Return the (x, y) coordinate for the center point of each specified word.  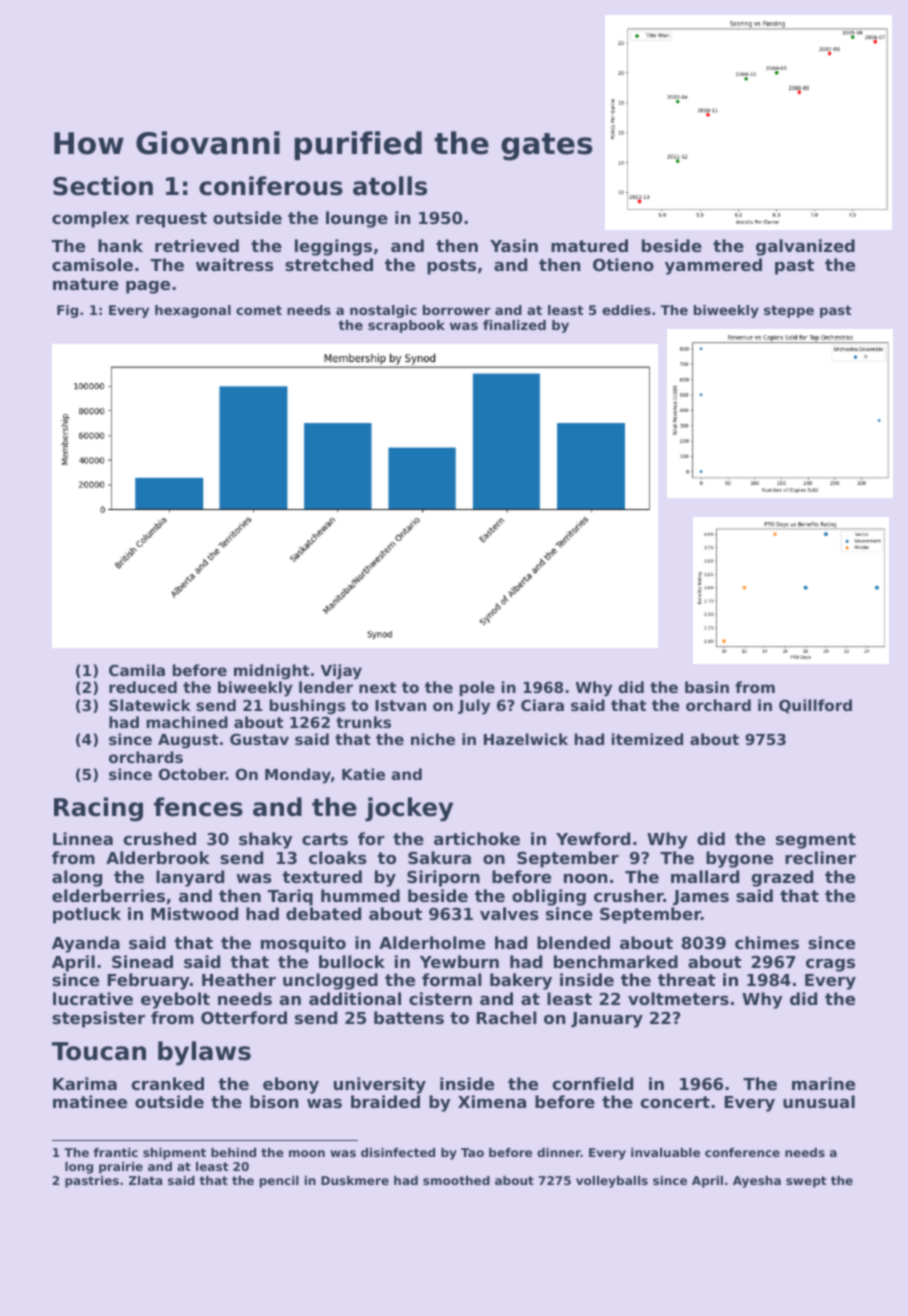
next (377, 687)
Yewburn (459, 961)
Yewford (593, 838)
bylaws (204, 1053)
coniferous (271, 186)
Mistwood (194, 913)
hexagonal (193, 311)
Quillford (815, 706)
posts (451, 267)
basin (707, 687)
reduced (143, 687)
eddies (626, 310)
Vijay (341, 672)
